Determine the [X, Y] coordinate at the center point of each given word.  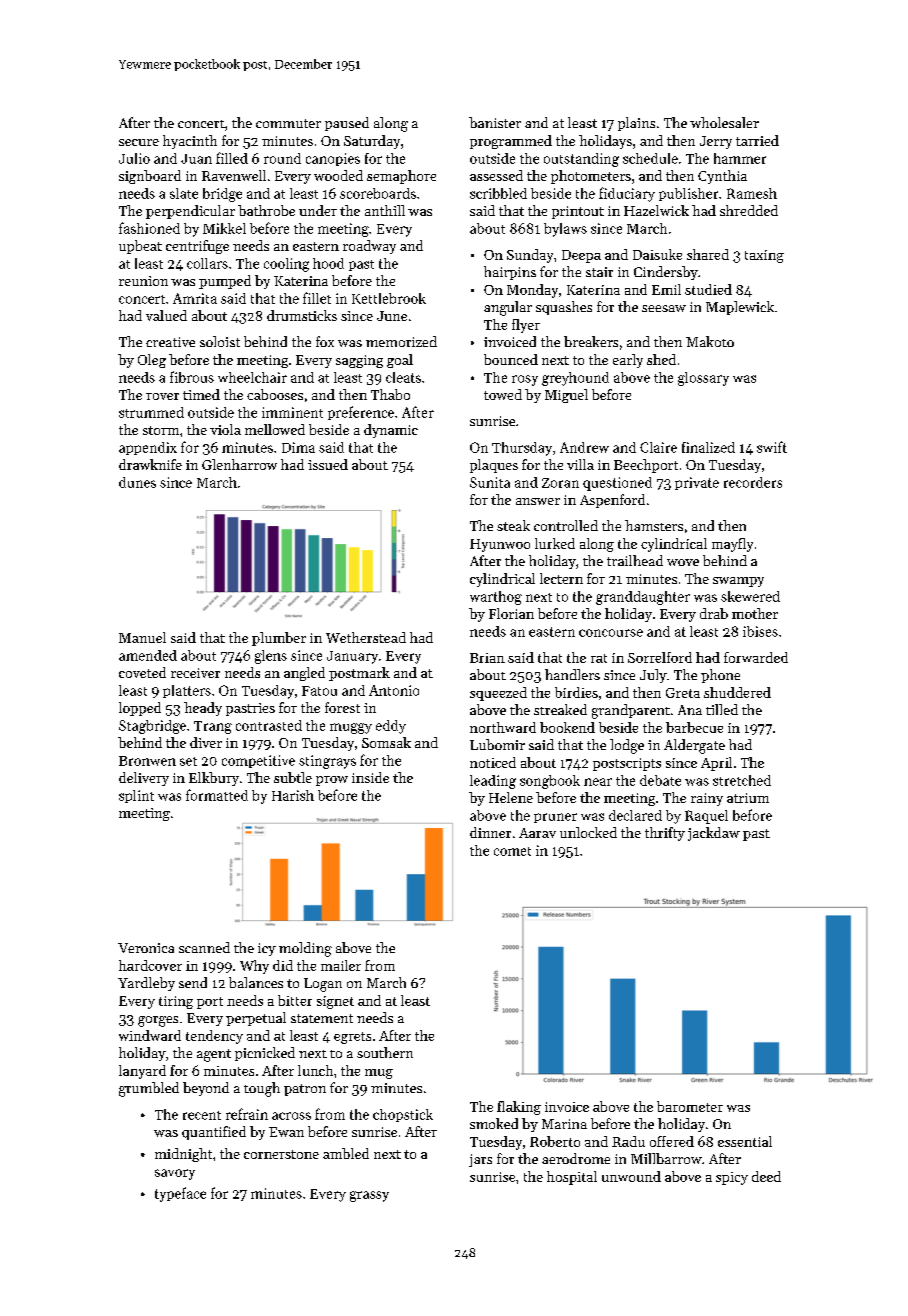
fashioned [149, 228]
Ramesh [752, 193]
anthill [385, 210]
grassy [369, 1196]
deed [766, 1176]
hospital [572, 1178]
